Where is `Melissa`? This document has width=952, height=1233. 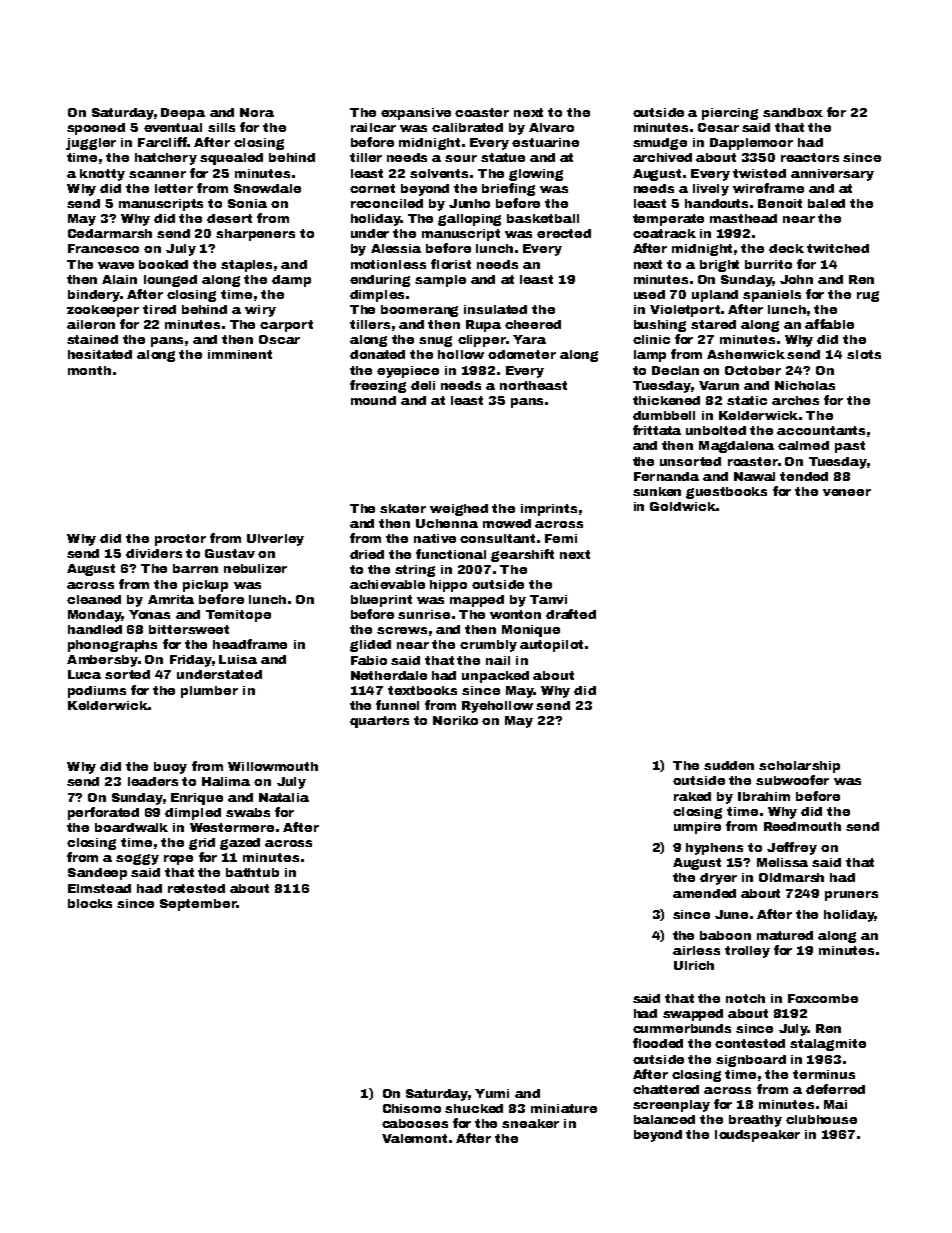
Melissa is located at coordinates (782, 862).
